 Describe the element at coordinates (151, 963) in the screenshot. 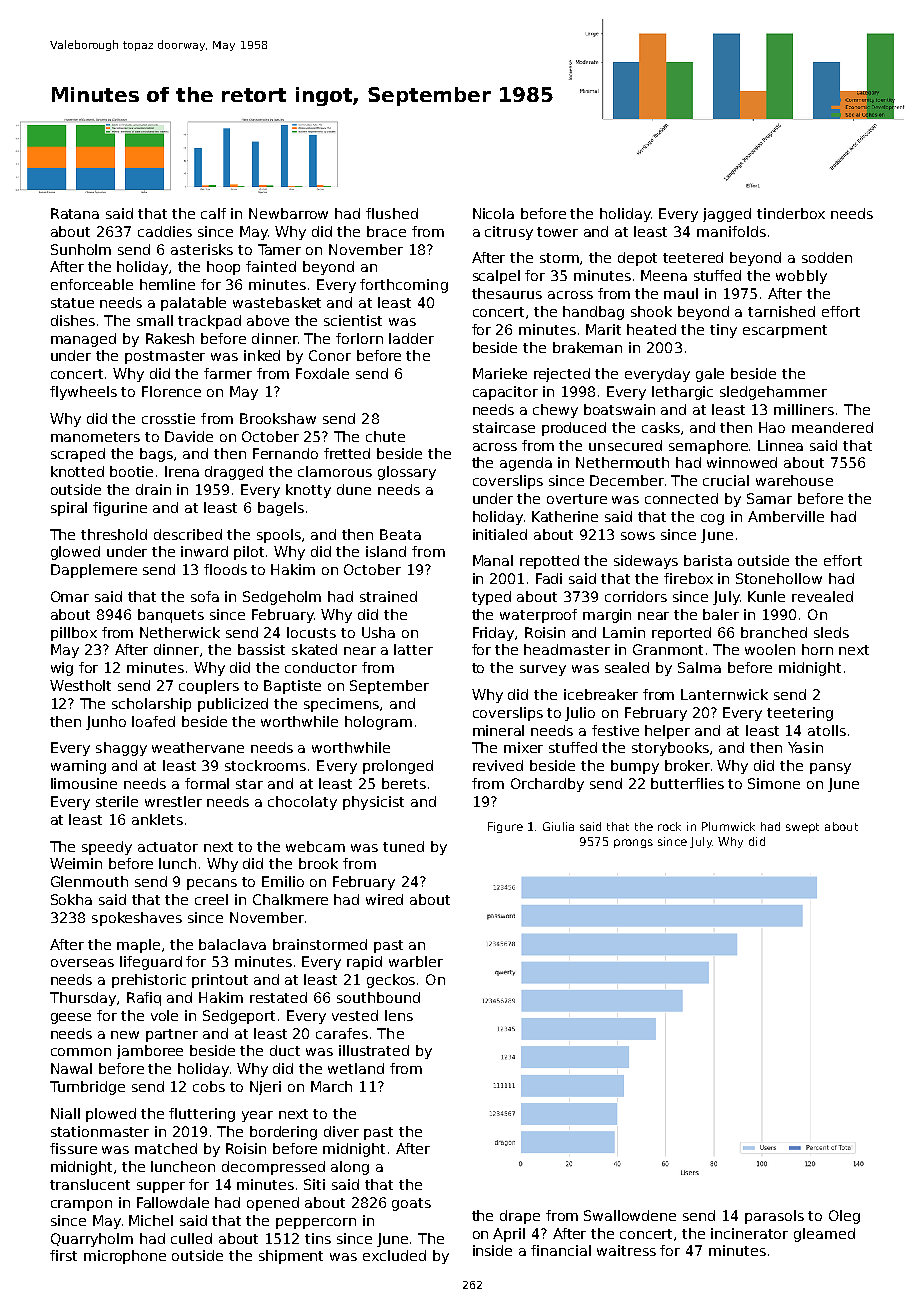

I see `lifeguard` at that location.
